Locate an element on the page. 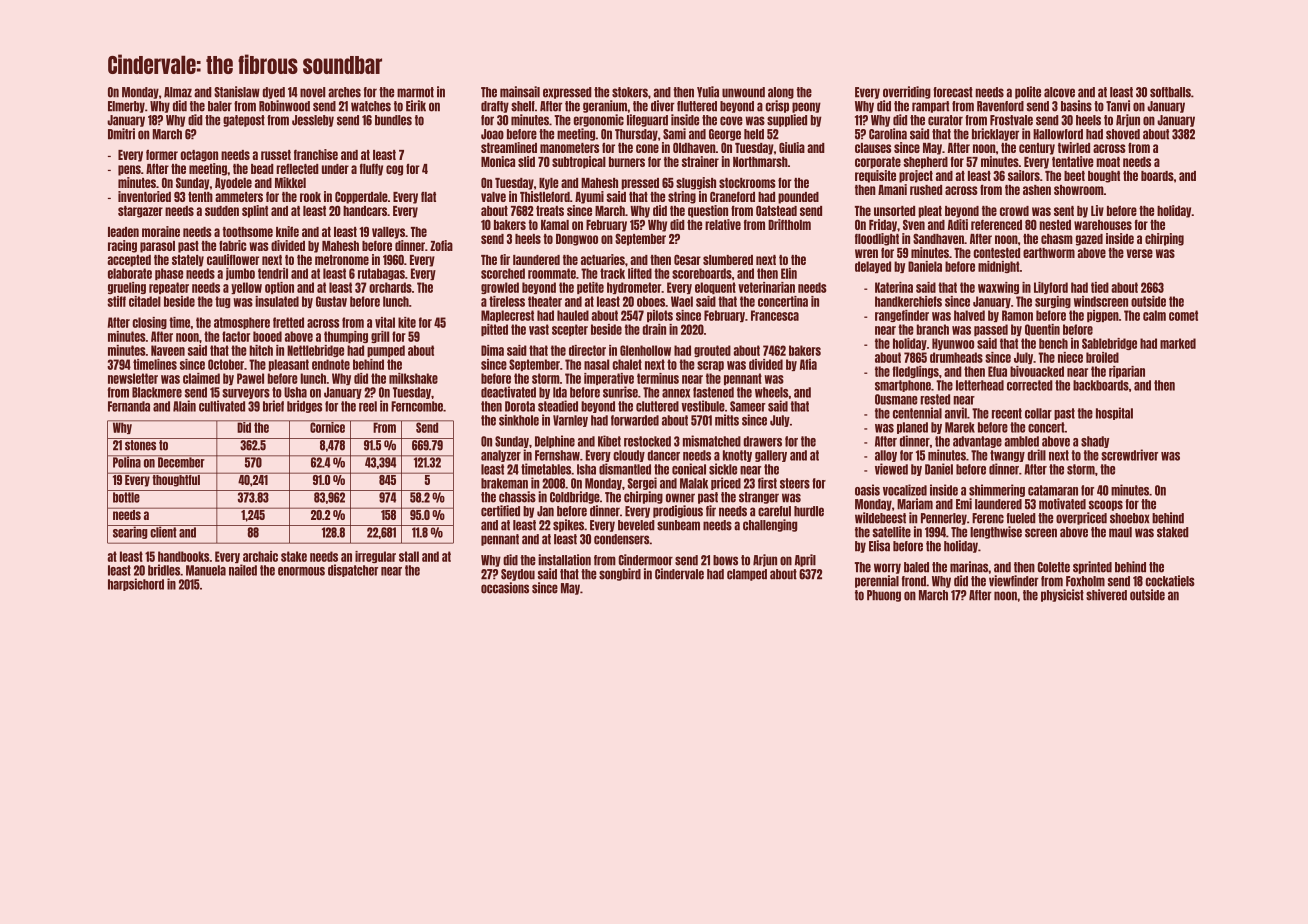 The height and width of the image is (924, 1308). Joao is located at coordinates (492, 134).
